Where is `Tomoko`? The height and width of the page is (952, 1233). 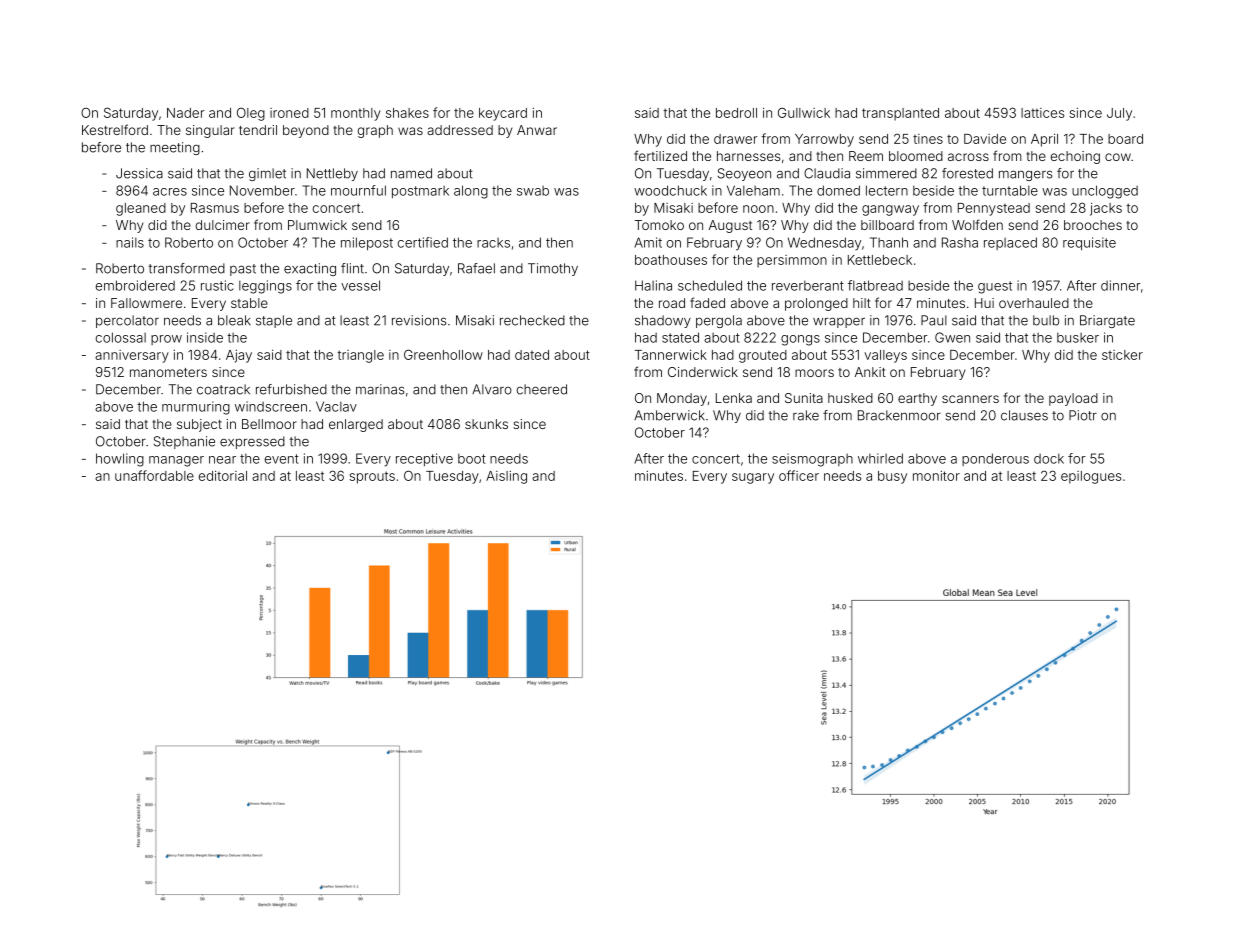
Tomoko is located at coordinates (659, 225).
